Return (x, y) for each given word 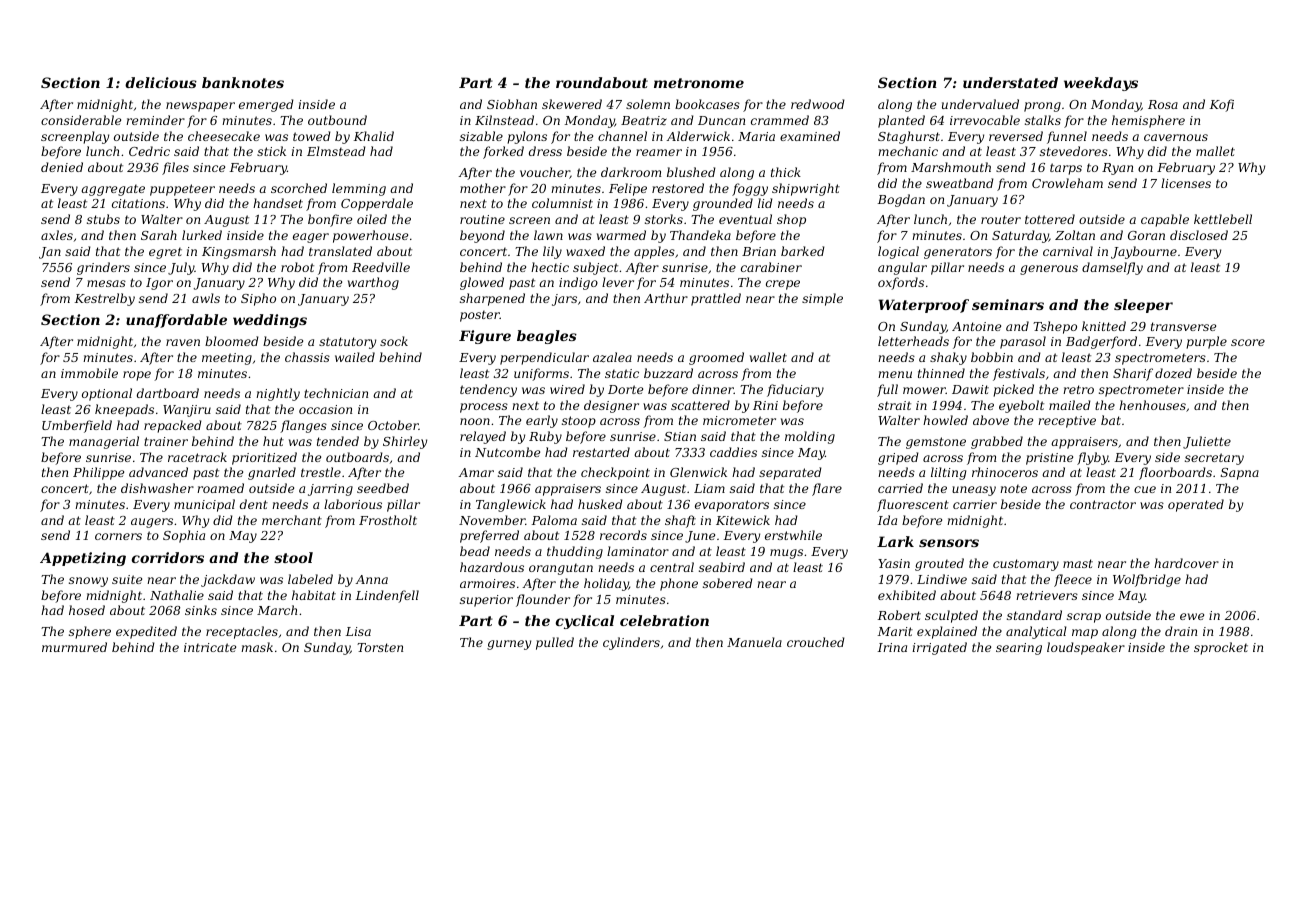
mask (257, 647)
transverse (1183, 326)
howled (945, 420)
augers (152, 523)
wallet (768, 357)
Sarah (159, 235)
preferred (489, 536)
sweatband (960, 183)
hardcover (1186, 563)
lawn (548, 235)
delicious (161, 82)
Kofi (1222, 105)
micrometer (739, 420)
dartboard (168, 393)
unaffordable (176, 321)
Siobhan (512, 104)
